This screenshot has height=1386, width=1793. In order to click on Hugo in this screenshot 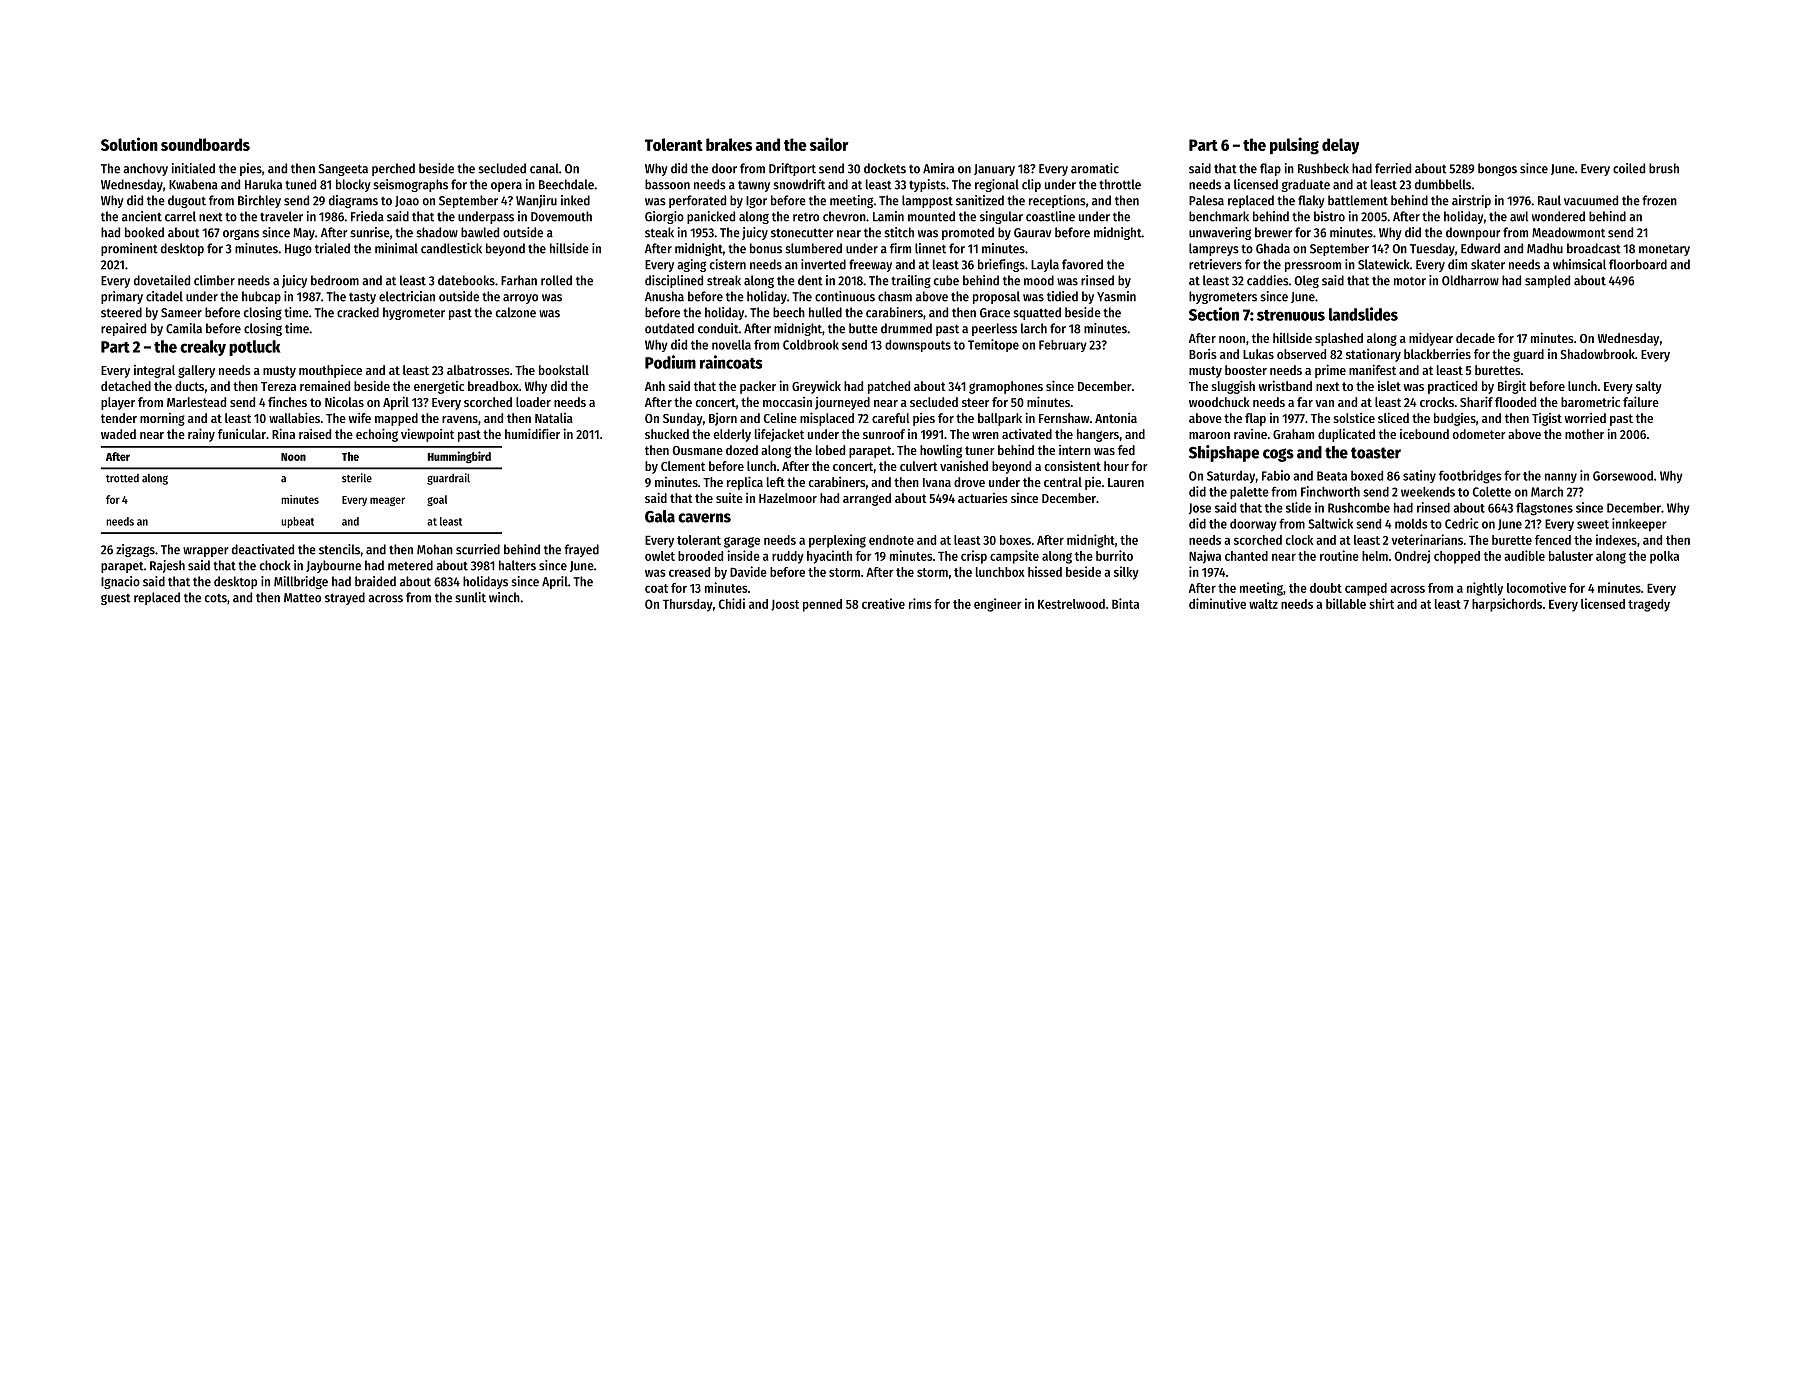, I will do `click(298, 250)`.
